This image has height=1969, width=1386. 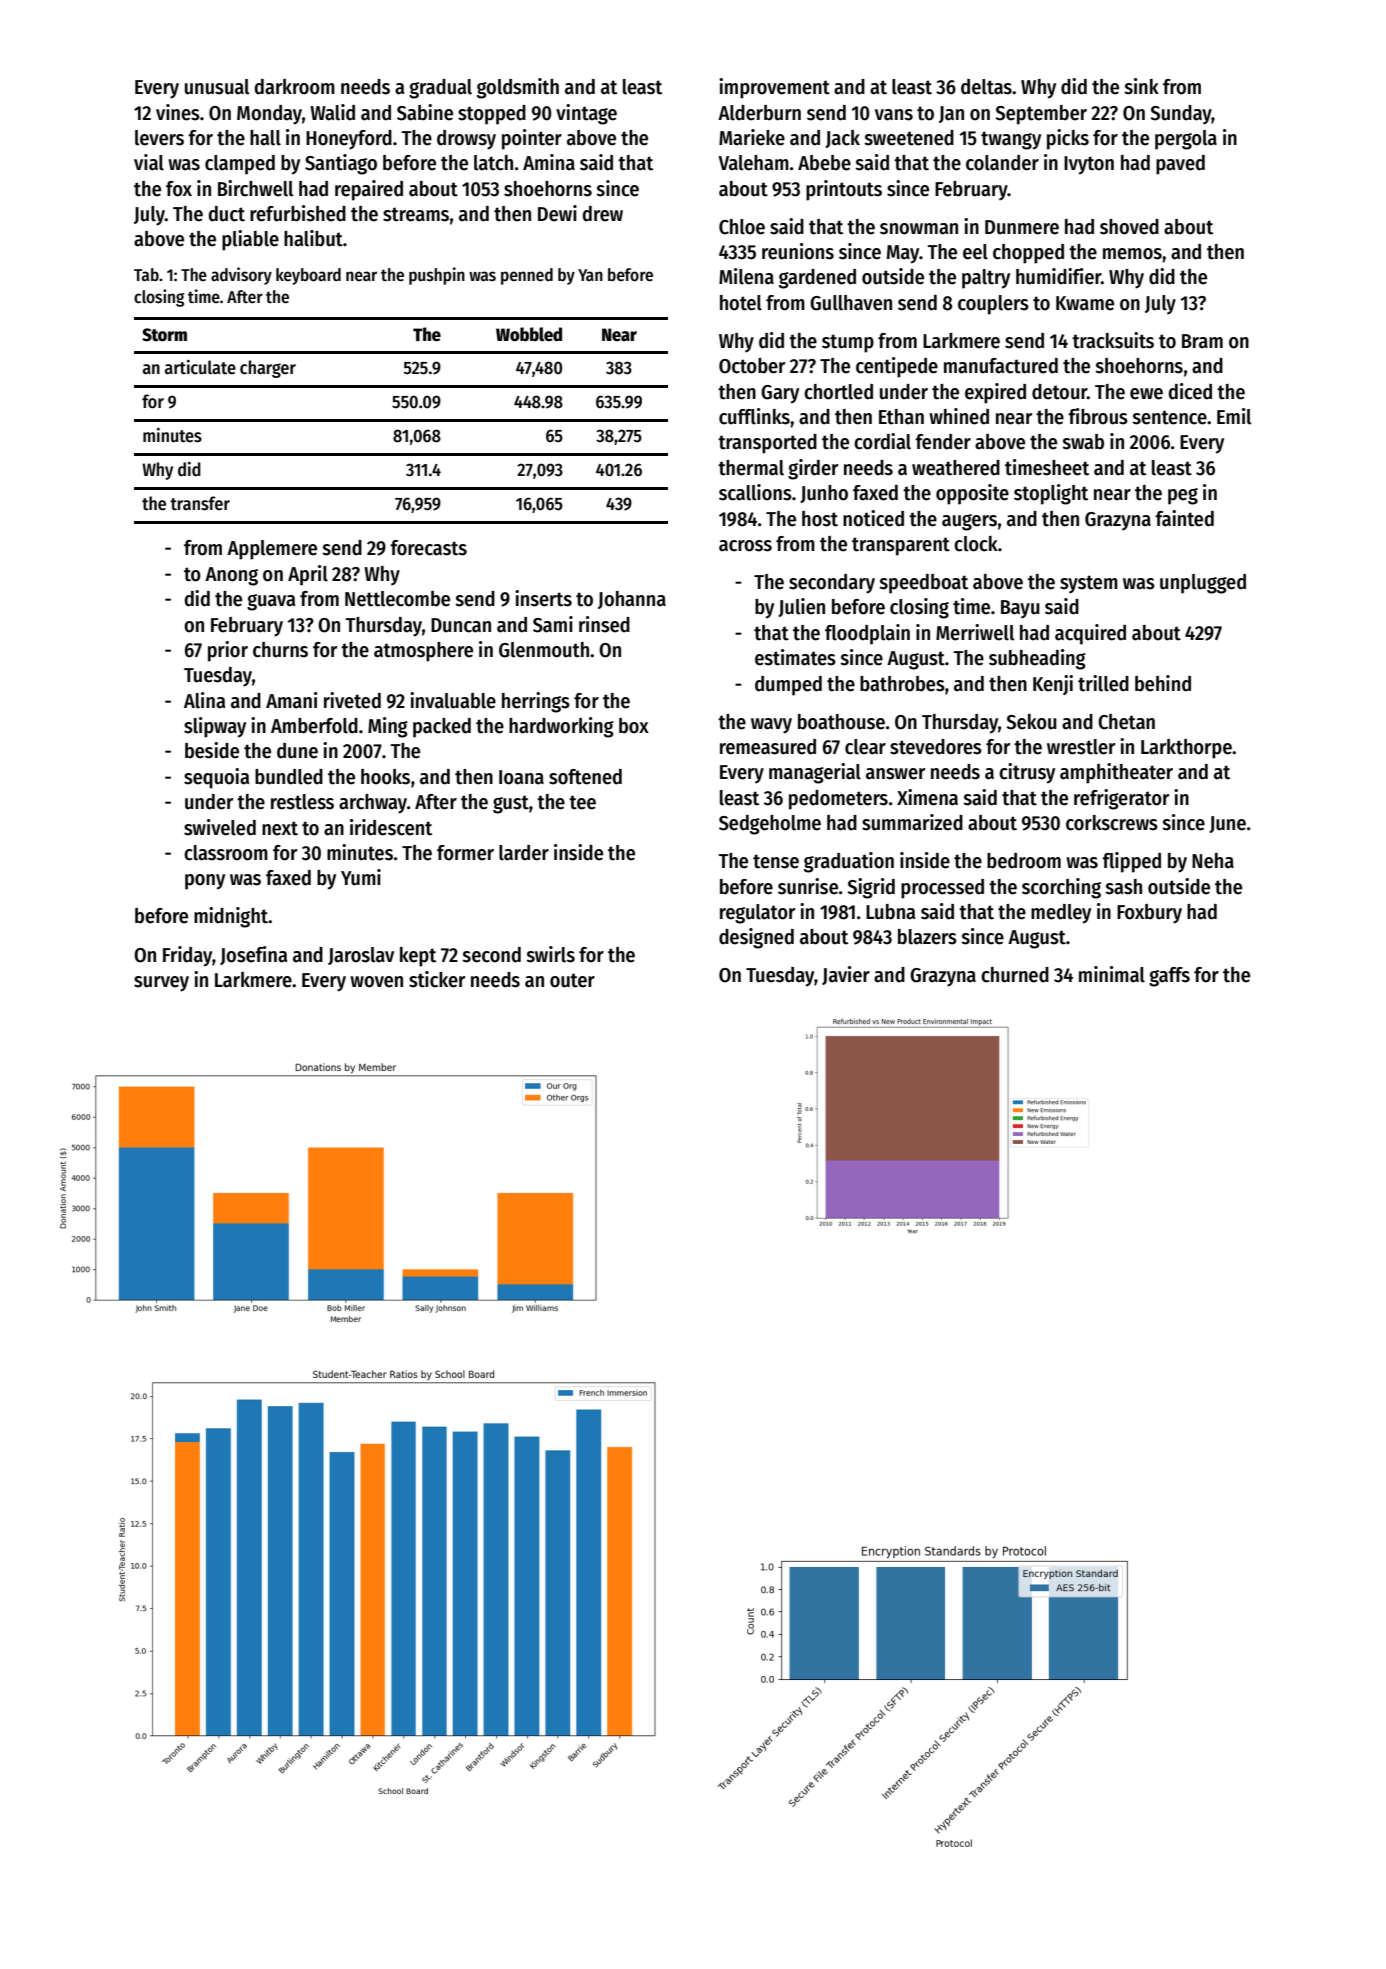 What do you see at coordinates (215, 727) in the image?
I see `slipway` at bounding box center [215, 727].
